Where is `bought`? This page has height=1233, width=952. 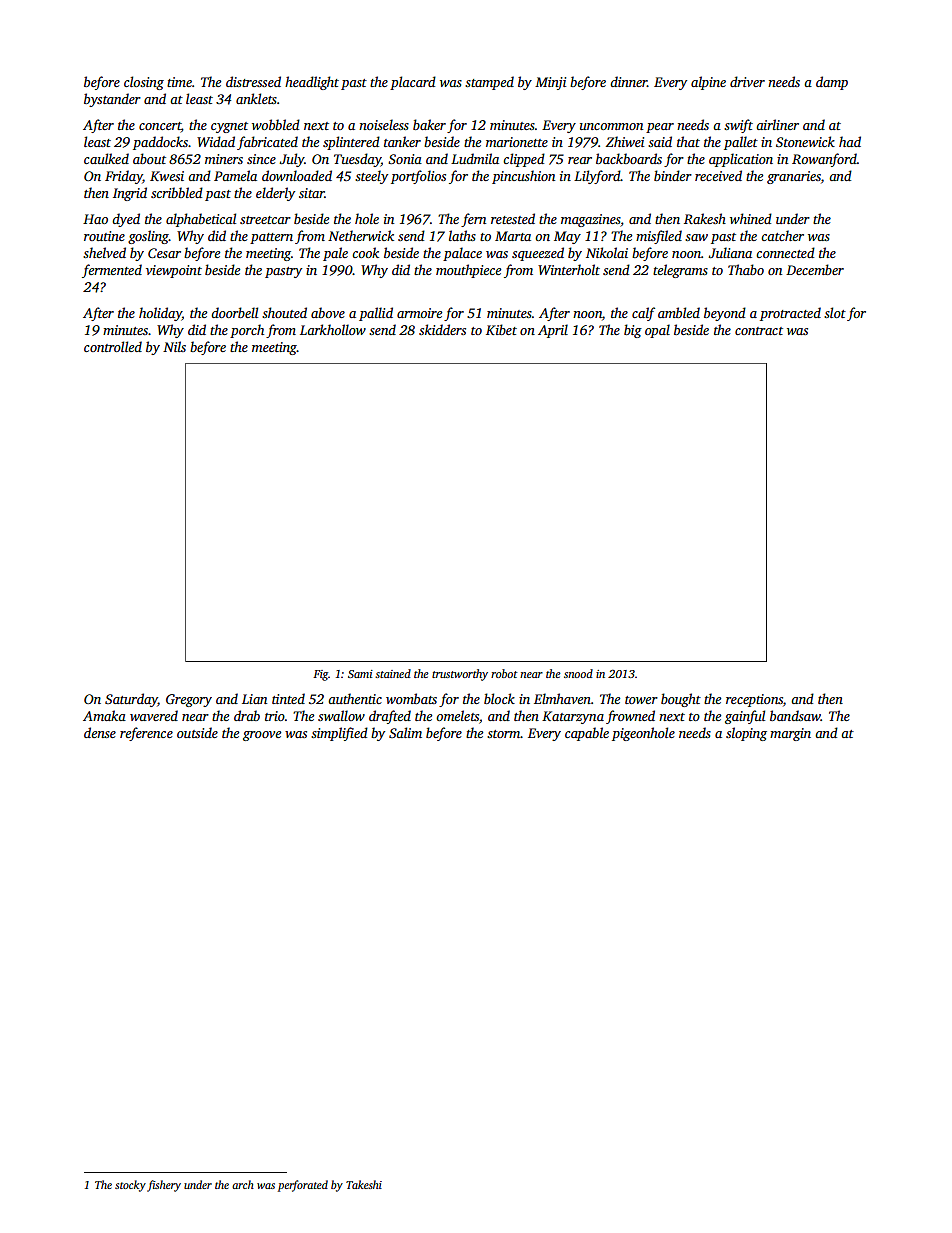 bought is located at coordinates (681, 700).
